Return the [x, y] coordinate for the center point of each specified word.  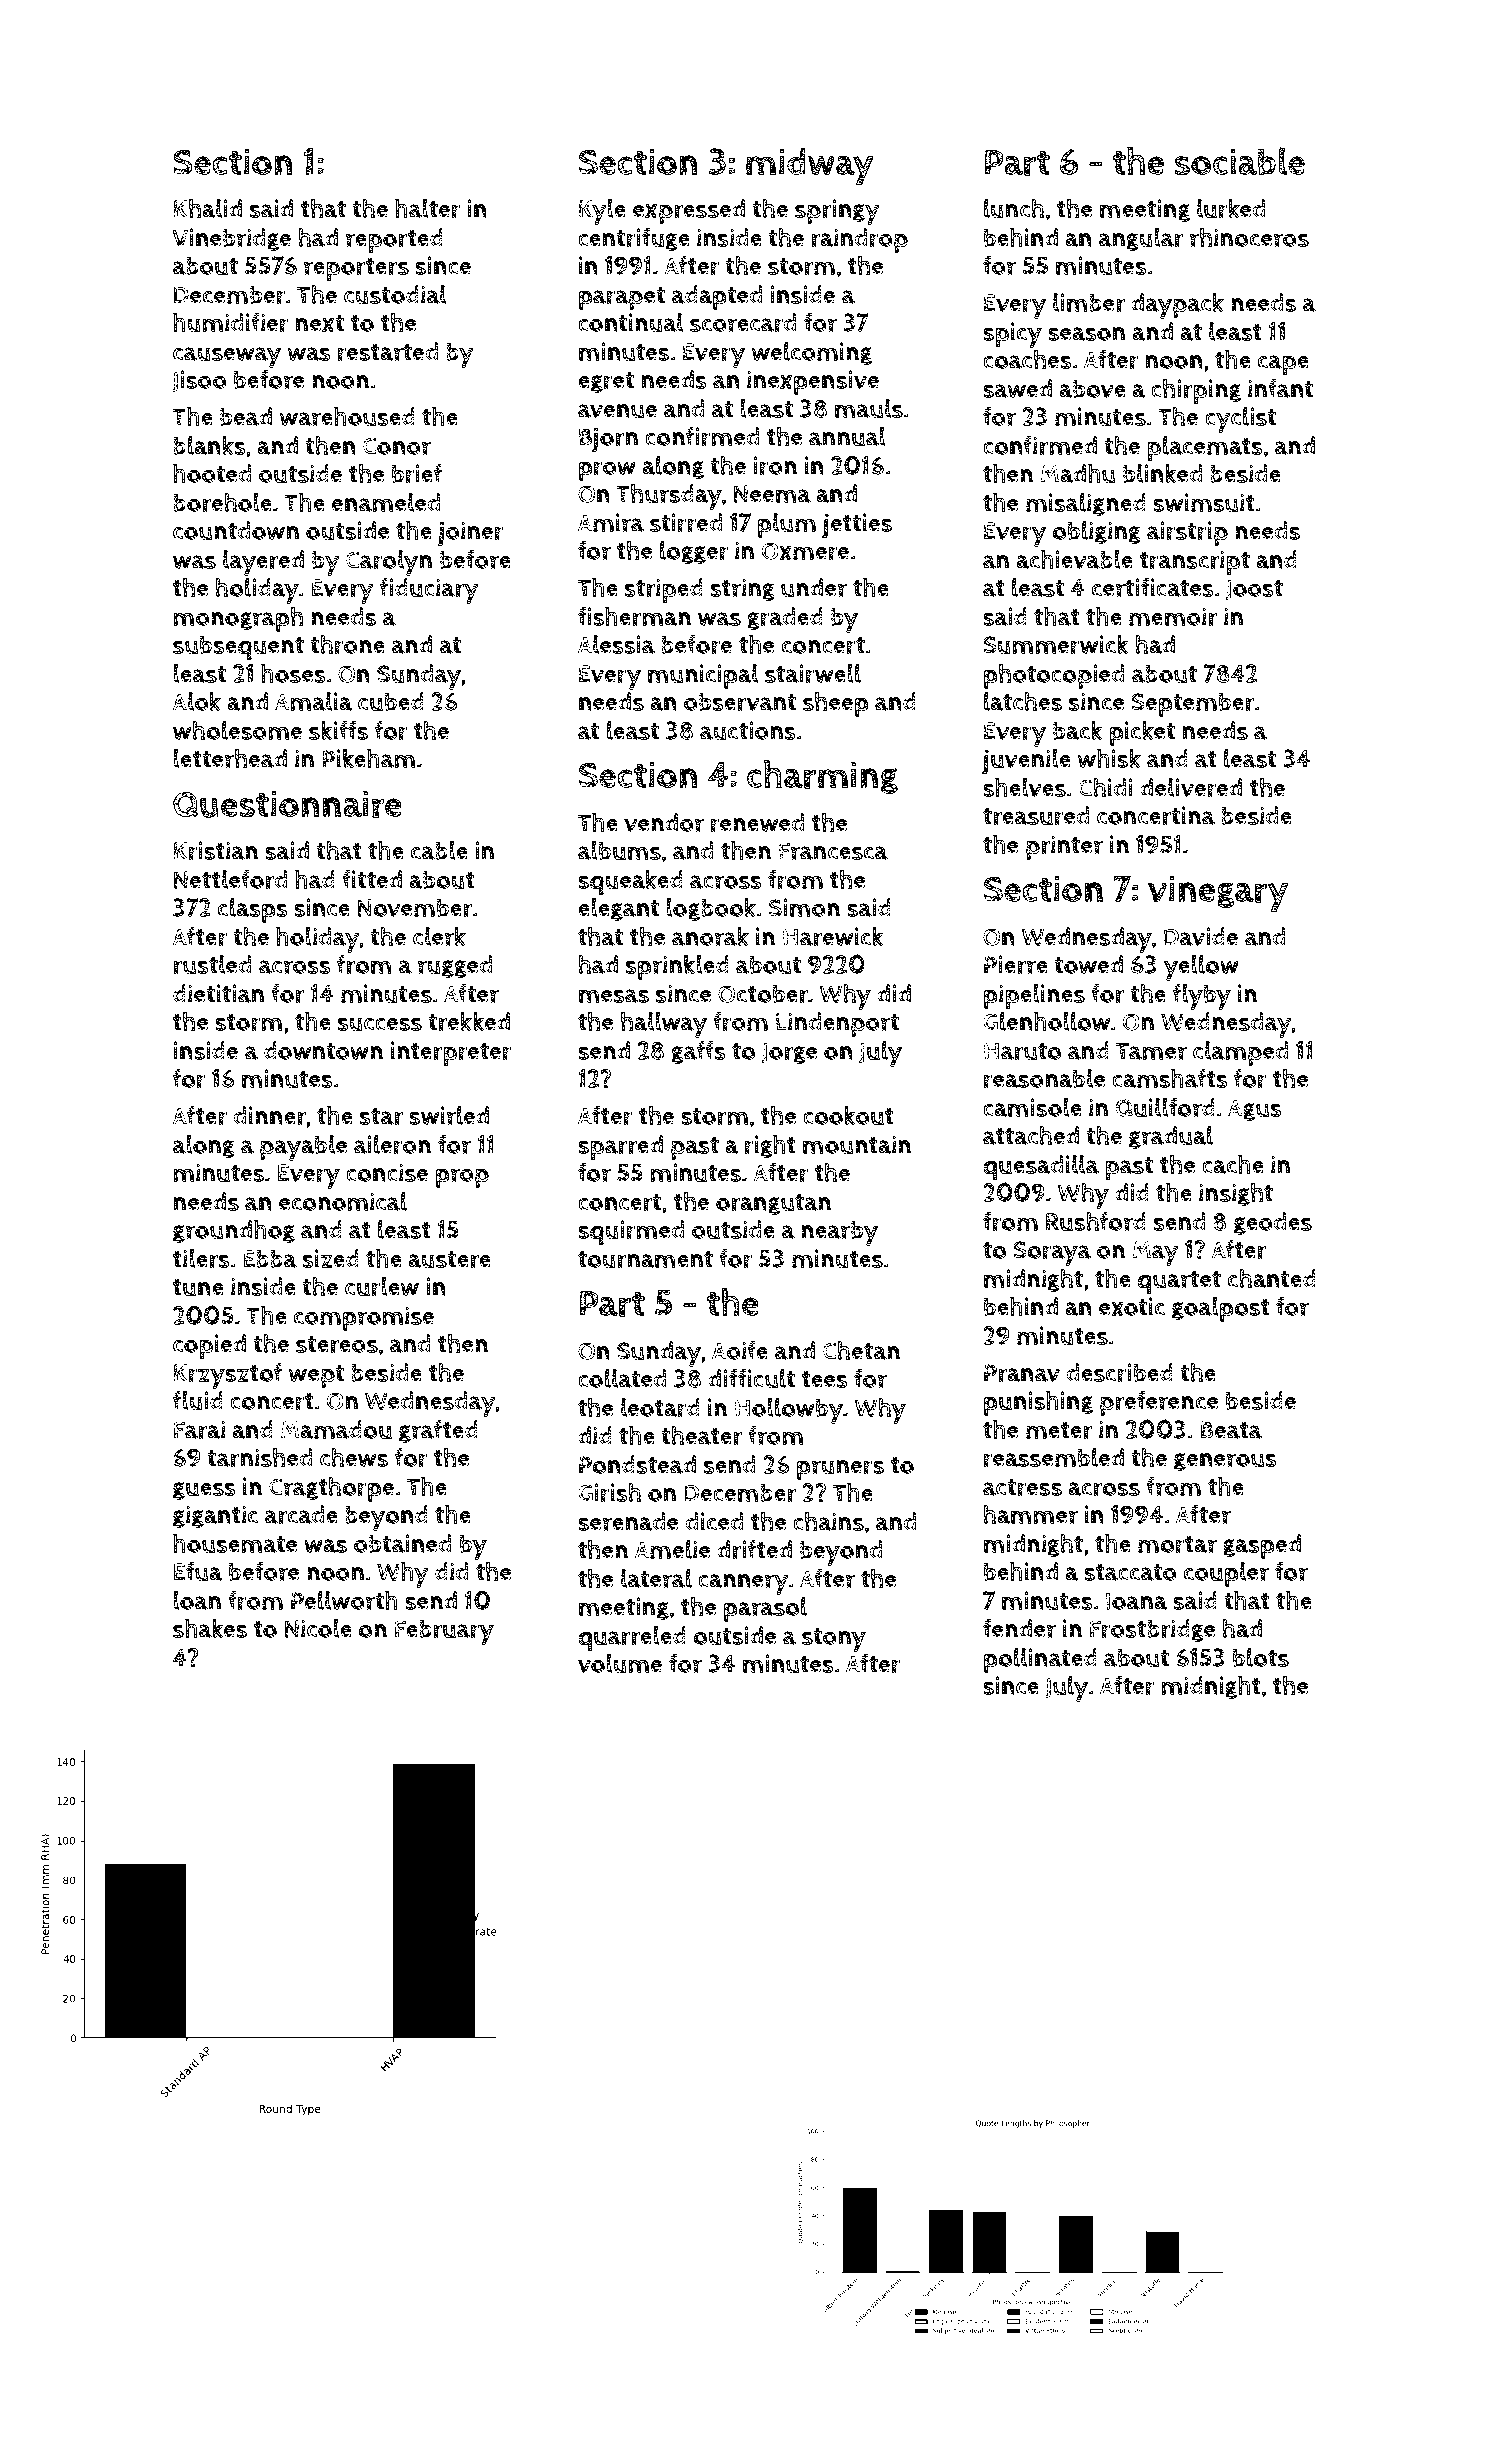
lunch [1014, 208]
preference [1159, 1403]
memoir [1173, 617]
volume [620, 1663]
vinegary [1218, 893]
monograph [238, 619]
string [743, 589]
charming [822, 777]
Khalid [208, 208]
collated [622, 1378]
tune [198, 1287]
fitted [372, 879]
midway [810, 166]
